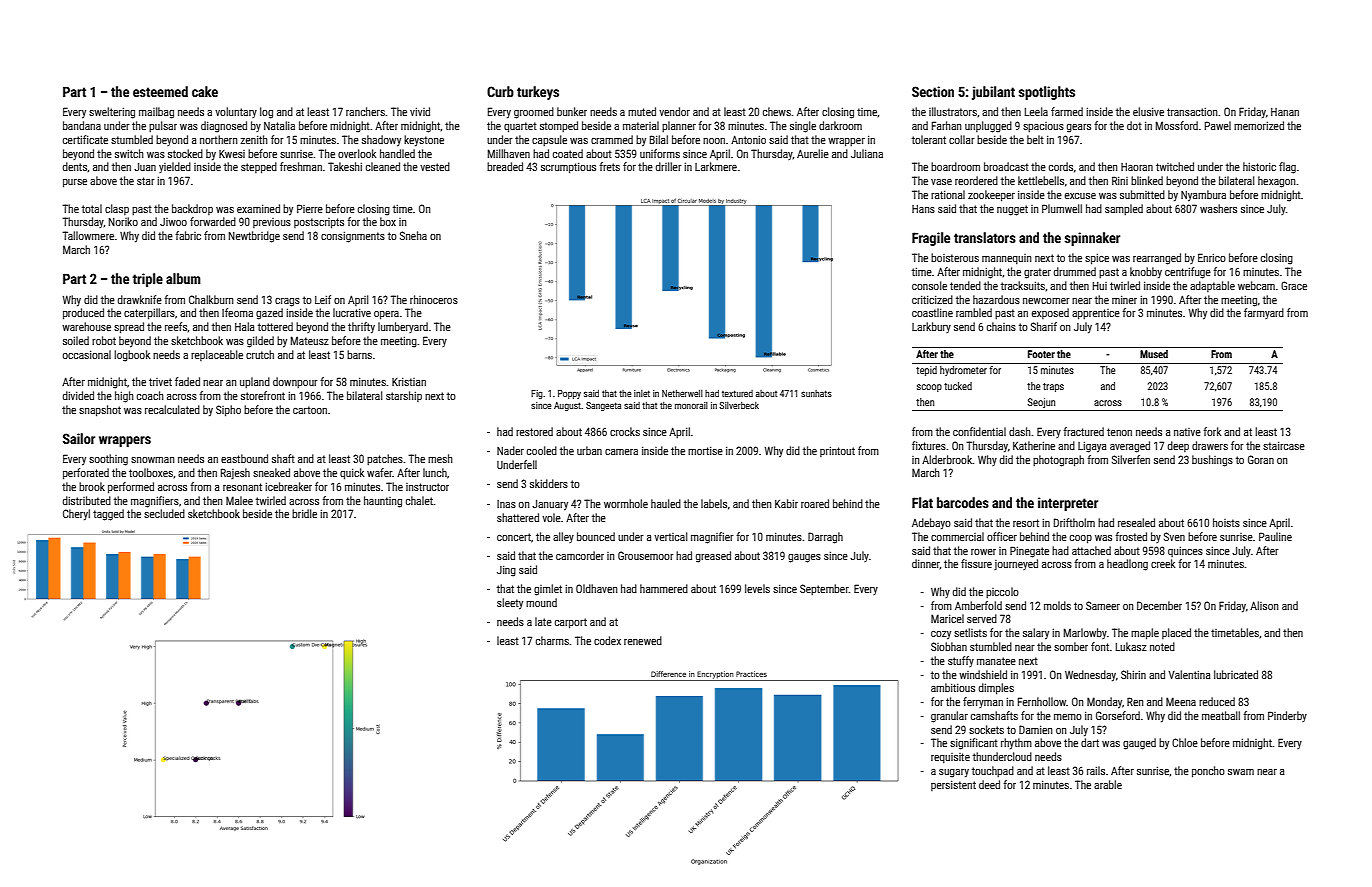 The width and height of the screenshot is (1372, 887). What do you see at coordinates (1259, 166) in the screenshot?
I see `historic` at bounding box center [1259, 166].
